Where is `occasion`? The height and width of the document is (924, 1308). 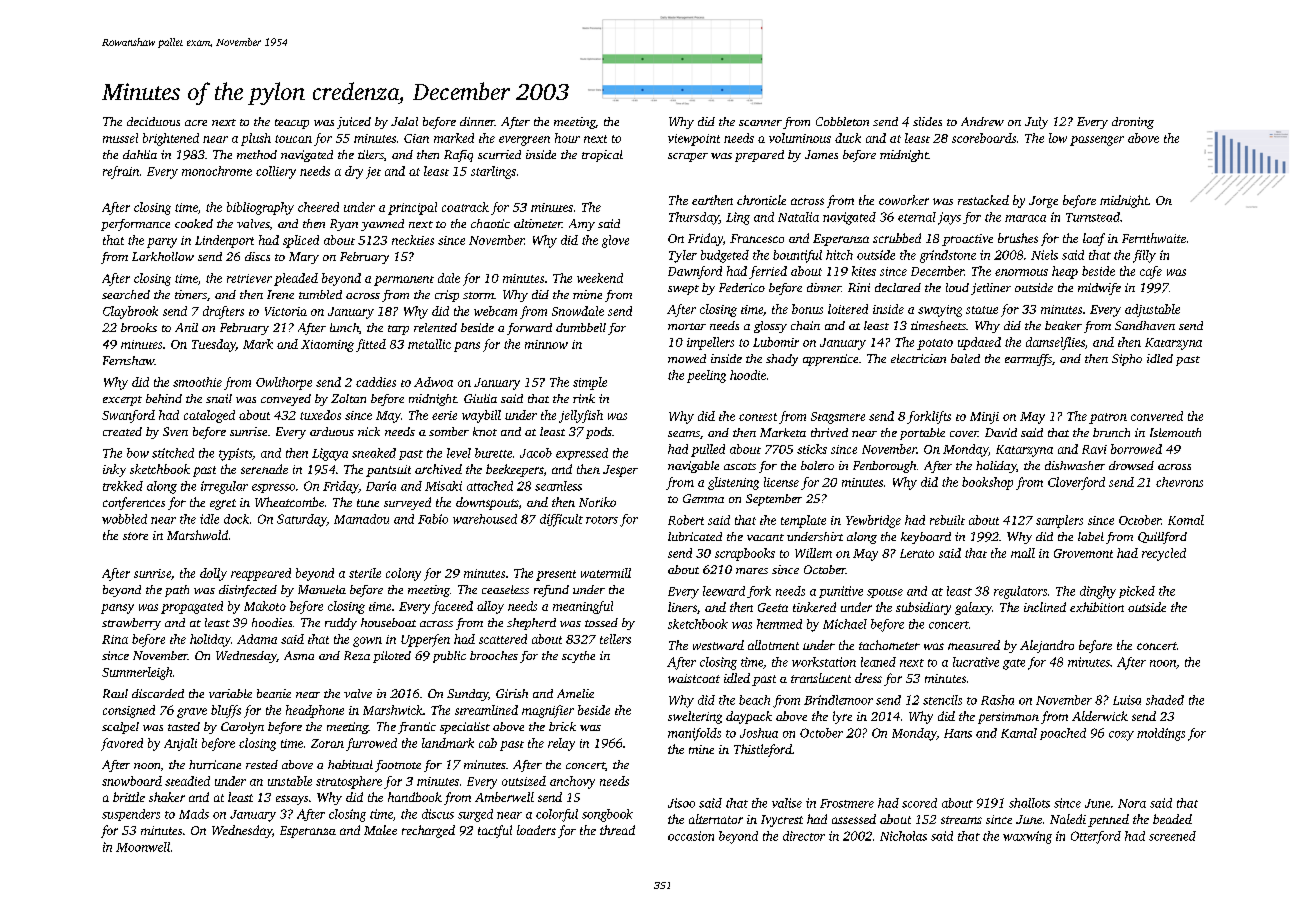 occasion is located at coordinates (691, 836).
